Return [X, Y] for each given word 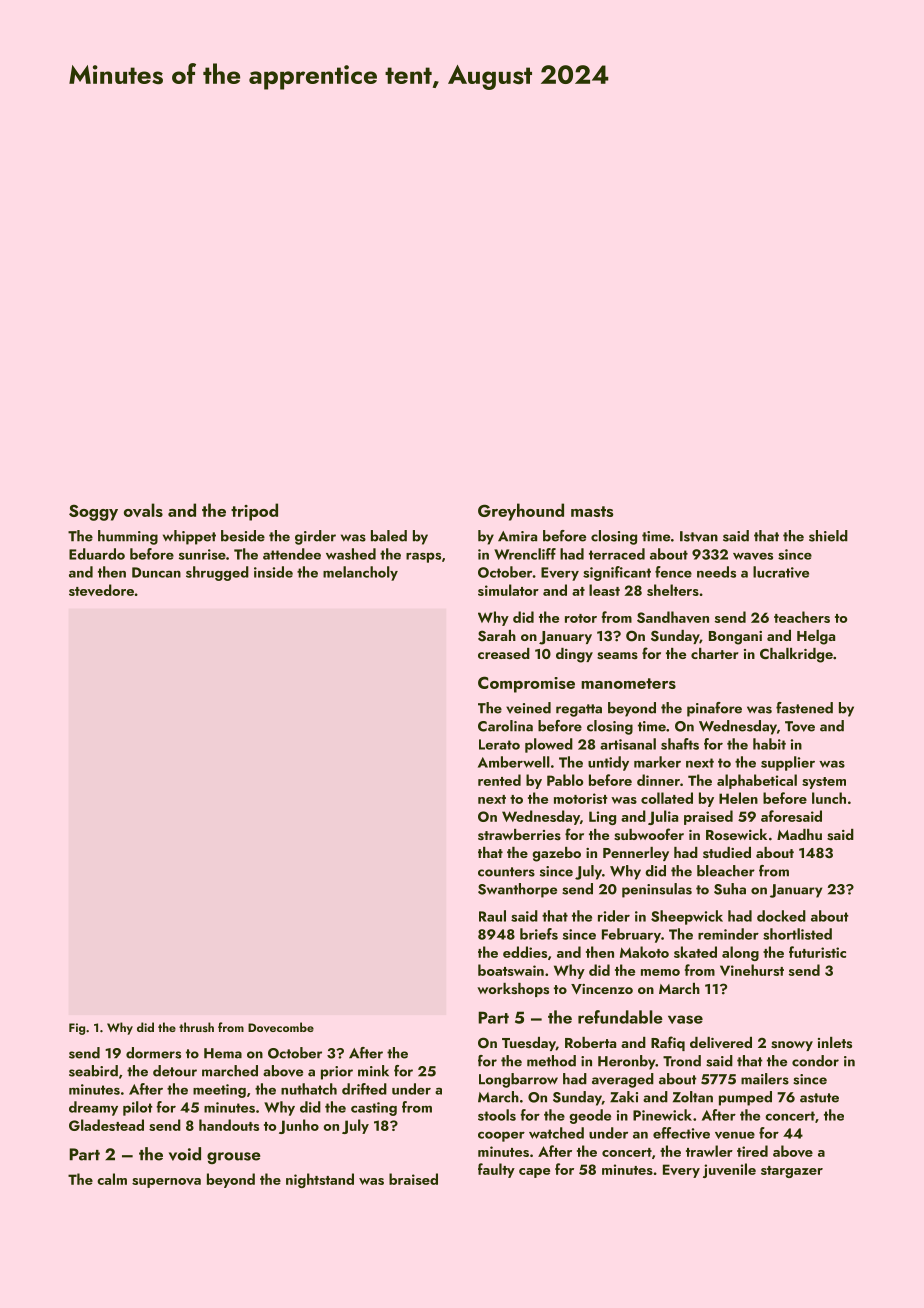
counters [506, 872]
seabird [93, 1071]
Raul [492, 916]
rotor [581, 618]
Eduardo [97, 554]
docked [781, 916]
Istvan [699, 536]
